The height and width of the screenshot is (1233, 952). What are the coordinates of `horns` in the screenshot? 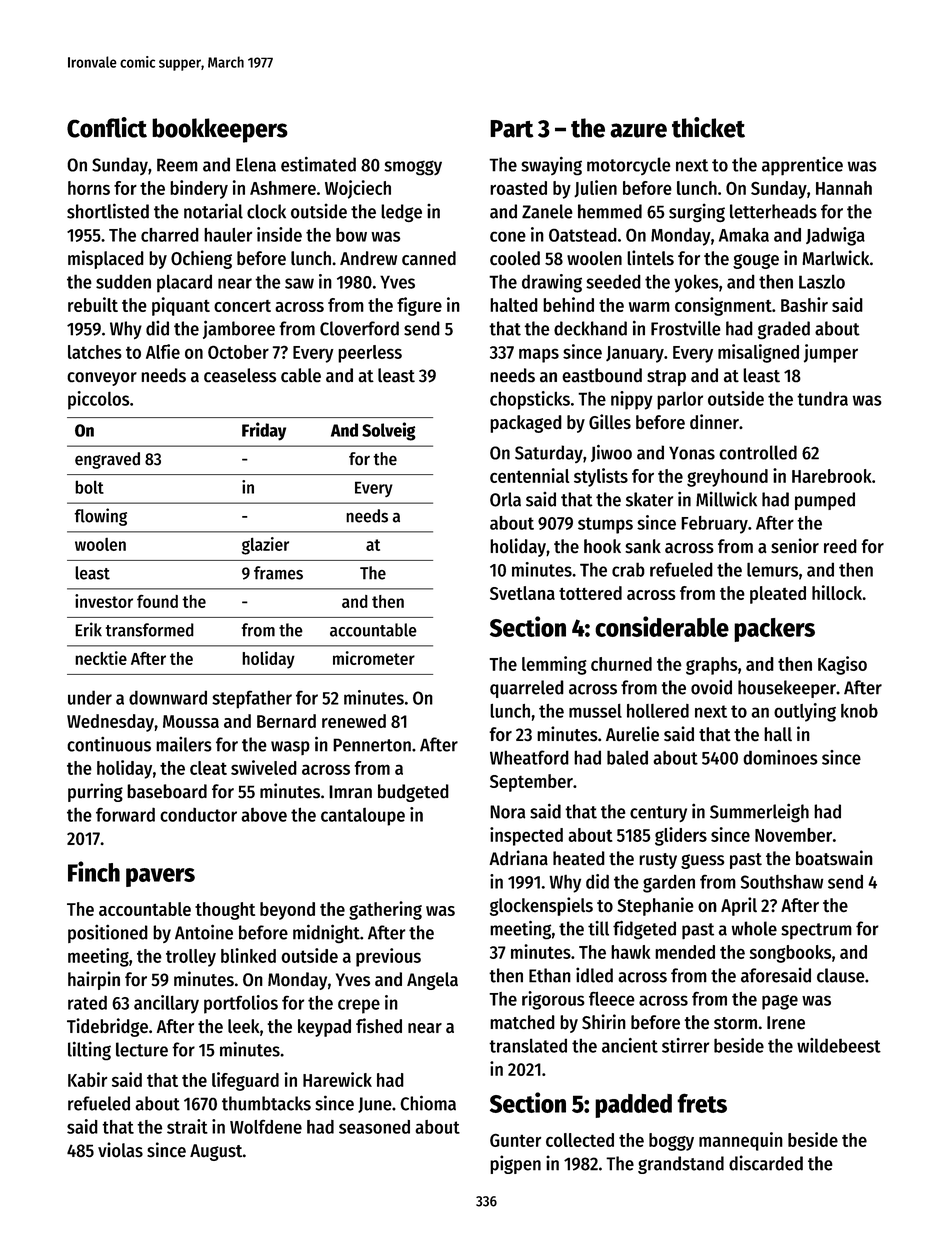 It's located at (89, 188).
